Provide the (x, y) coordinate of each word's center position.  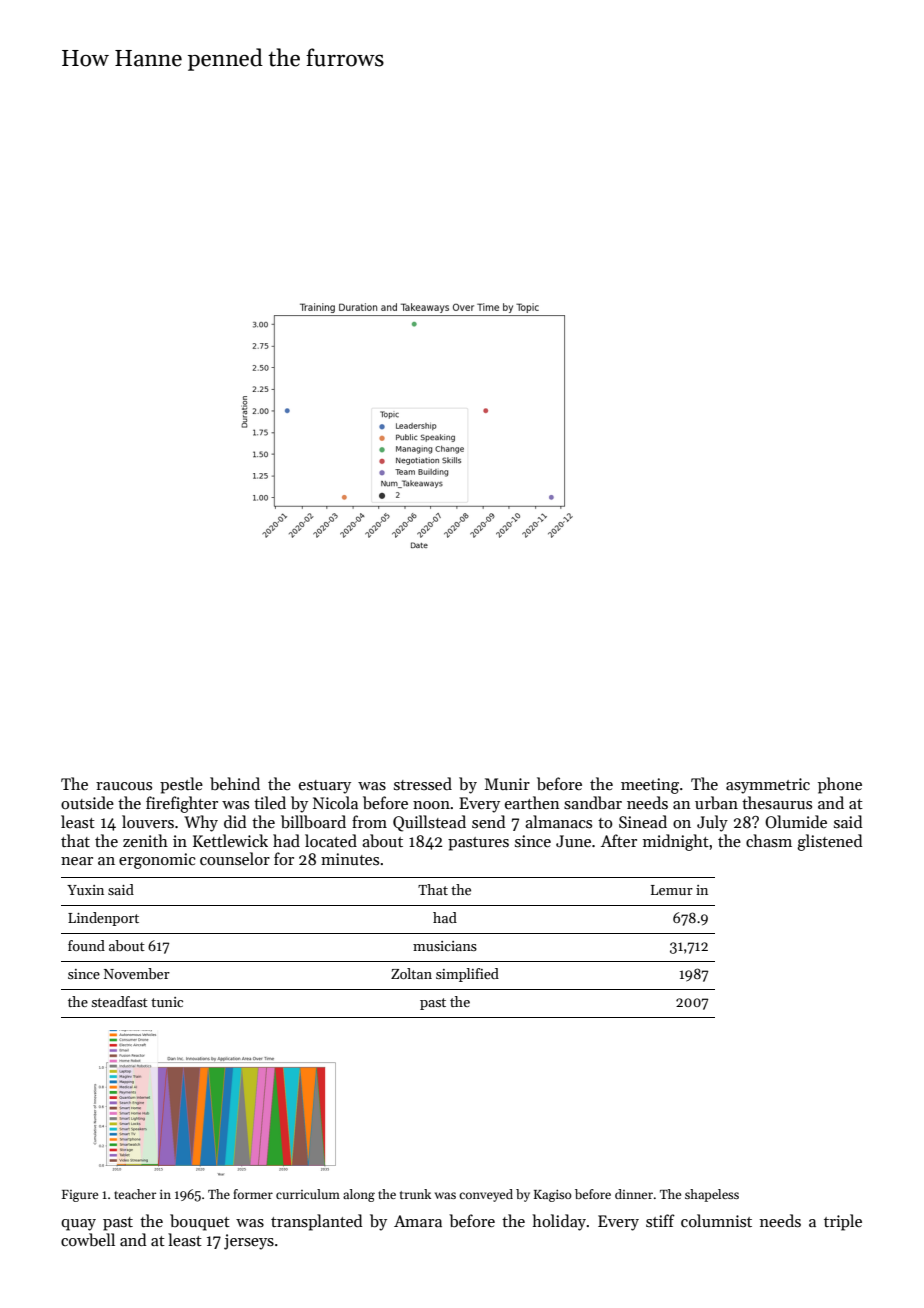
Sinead (643, 821)
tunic (167, 1002)
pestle (181, 785)
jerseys (249, 1242)
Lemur (672, 890)
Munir (507, 784)
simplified (467, 975)
